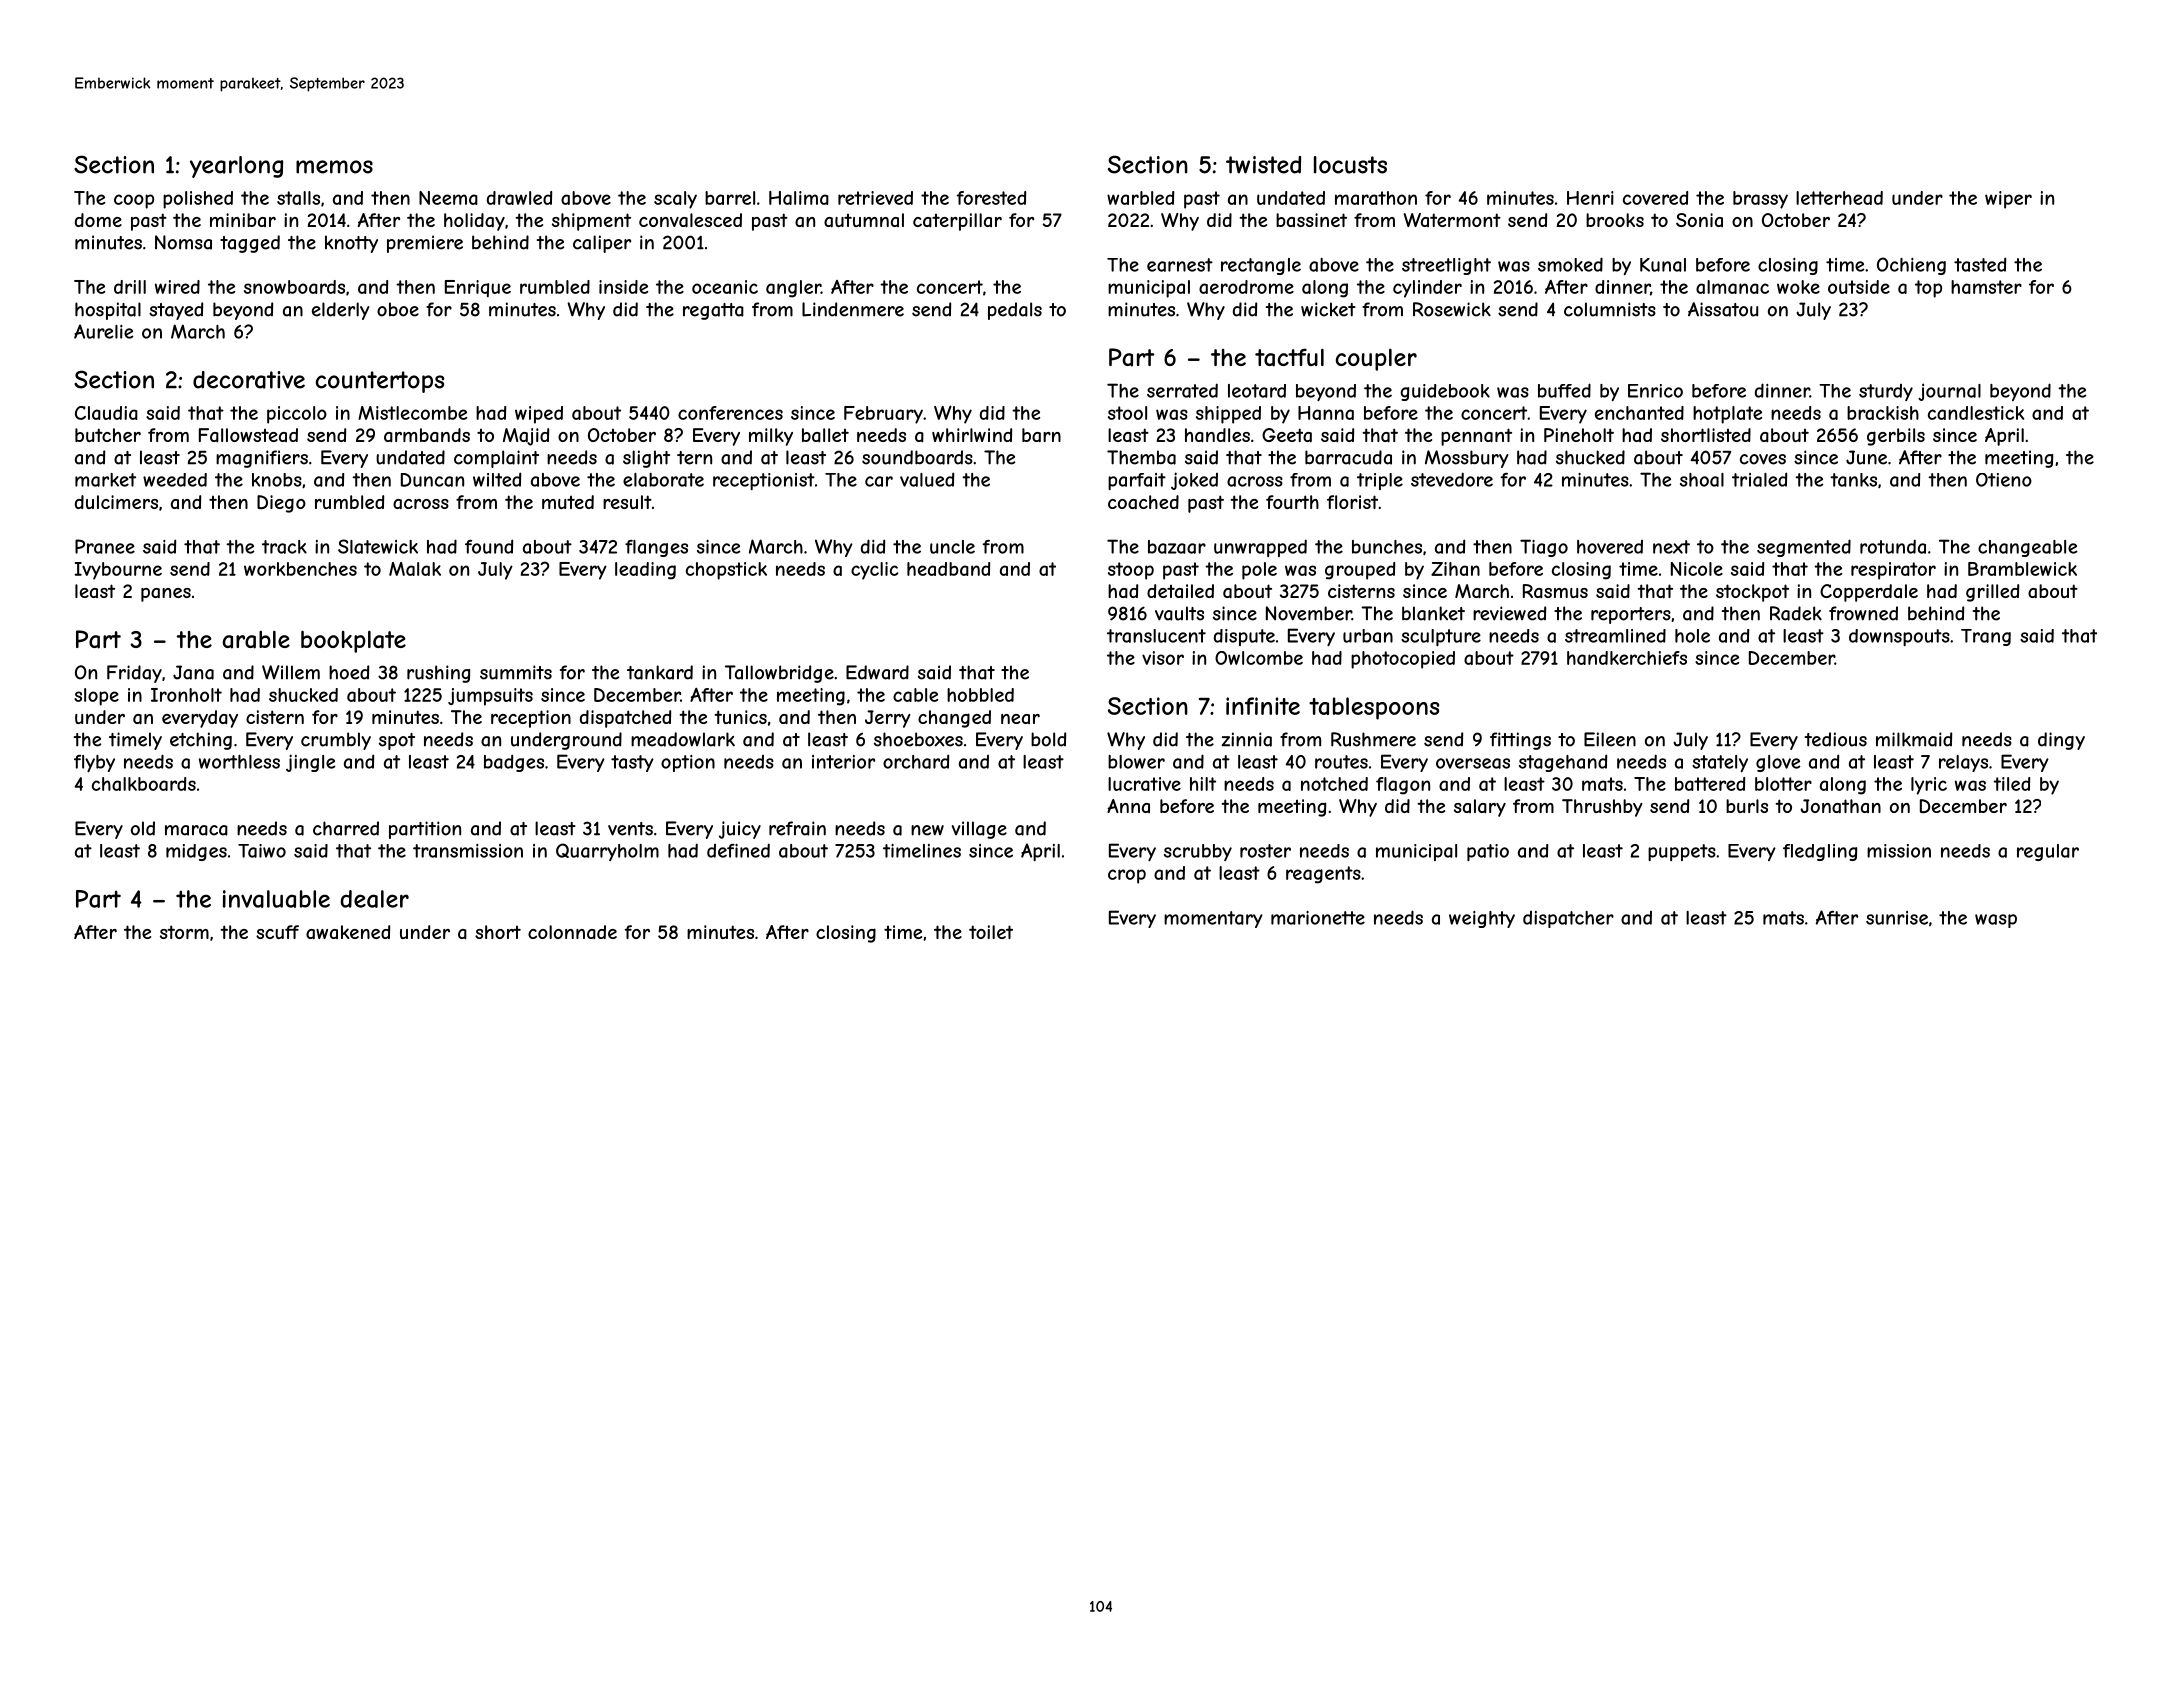 The width and height of the page is (2178, 1683). What do you see at coordinates (1949, 392) in the page?
I see `journal` at bounding box center [1949, 392].
